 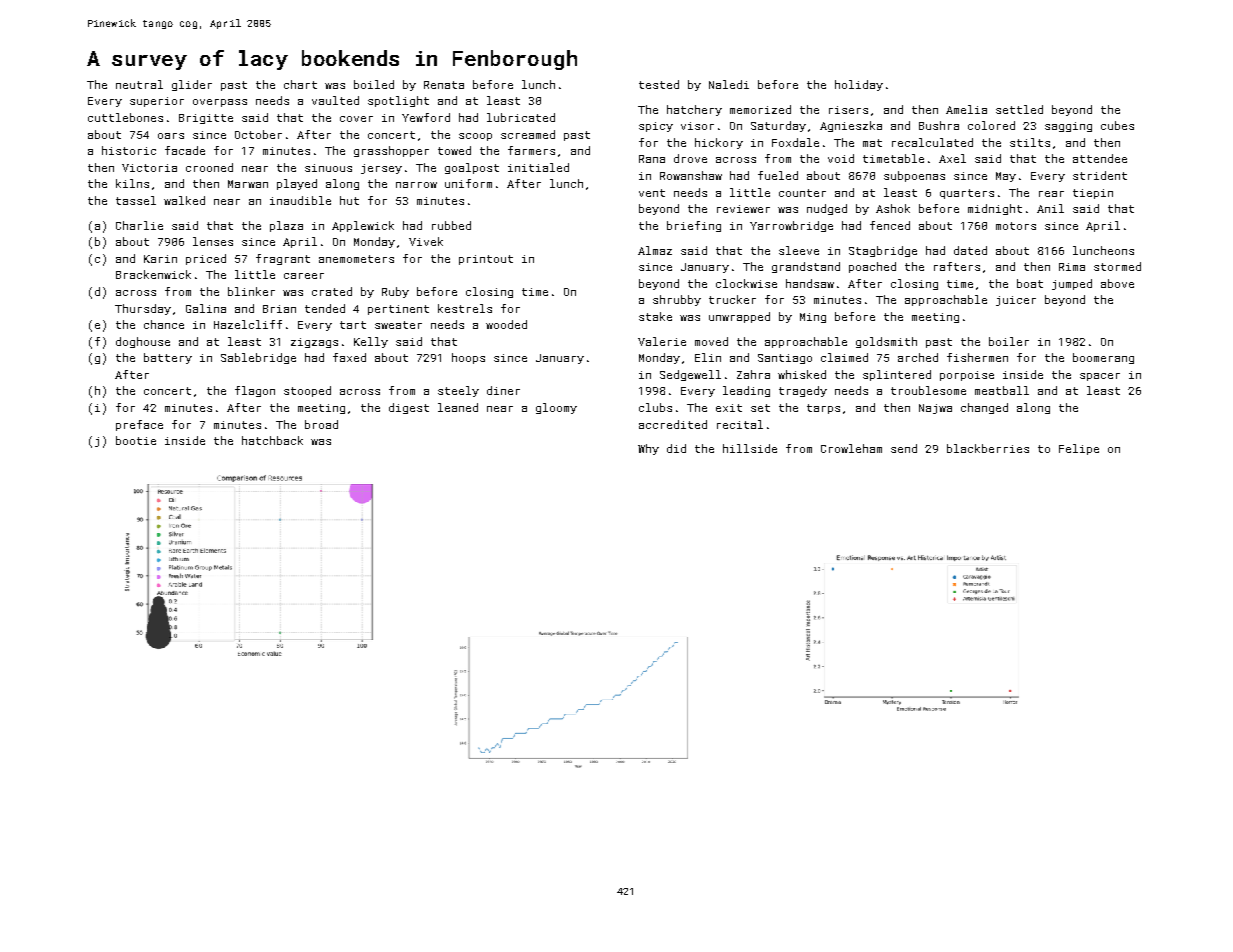 I want to click on lubricated, so click(x=521, y=117).
